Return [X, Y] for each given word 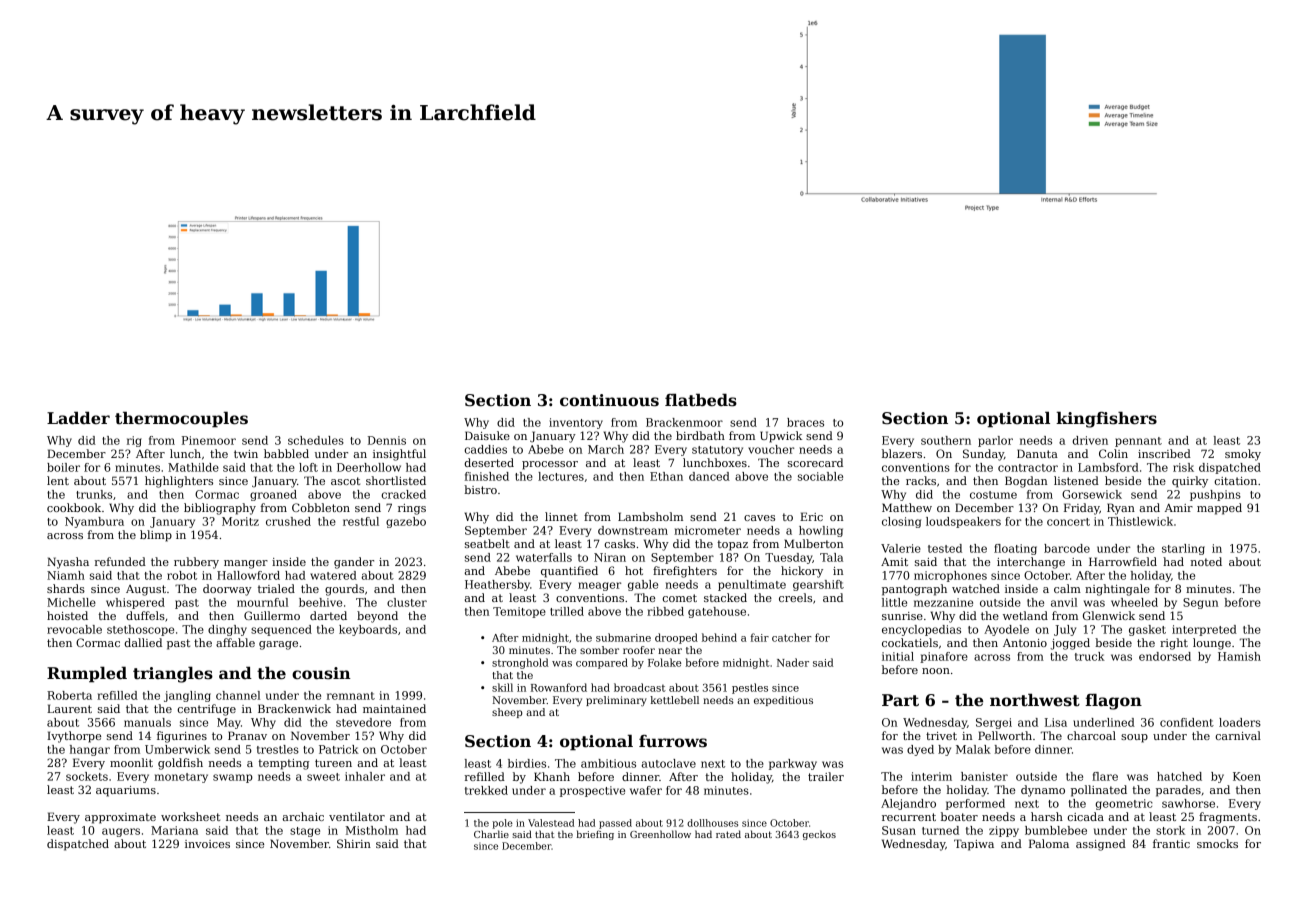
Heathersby [497, 585]
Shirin [354, 843]
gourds [344, 590]
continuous [609, 400]
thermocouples [181, 420]
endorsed [1165, 656]
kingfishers [1106, 420]
